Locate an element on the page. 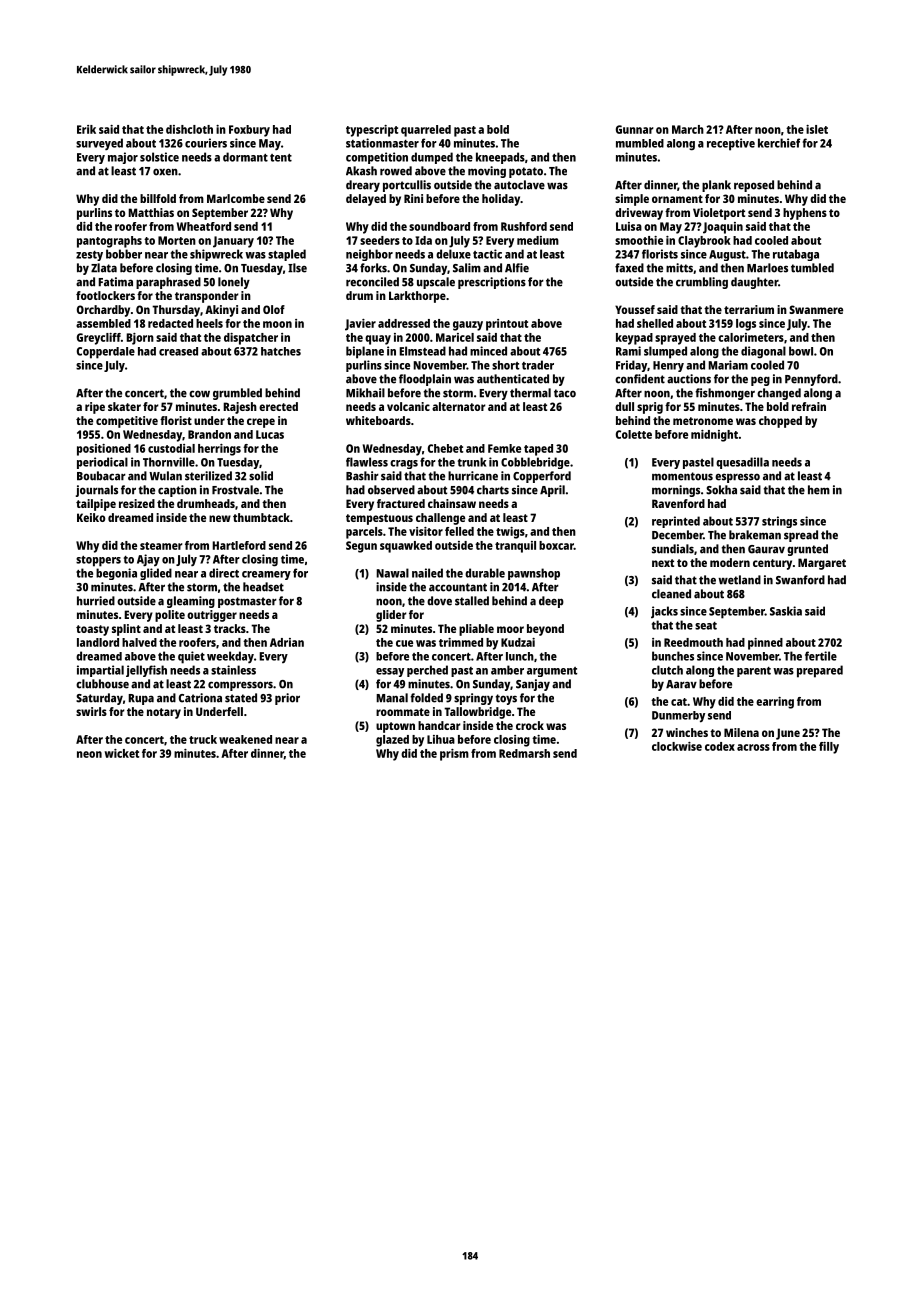 This document has height=1308, width=924. quarreled is located at coordinates (426, 131).
